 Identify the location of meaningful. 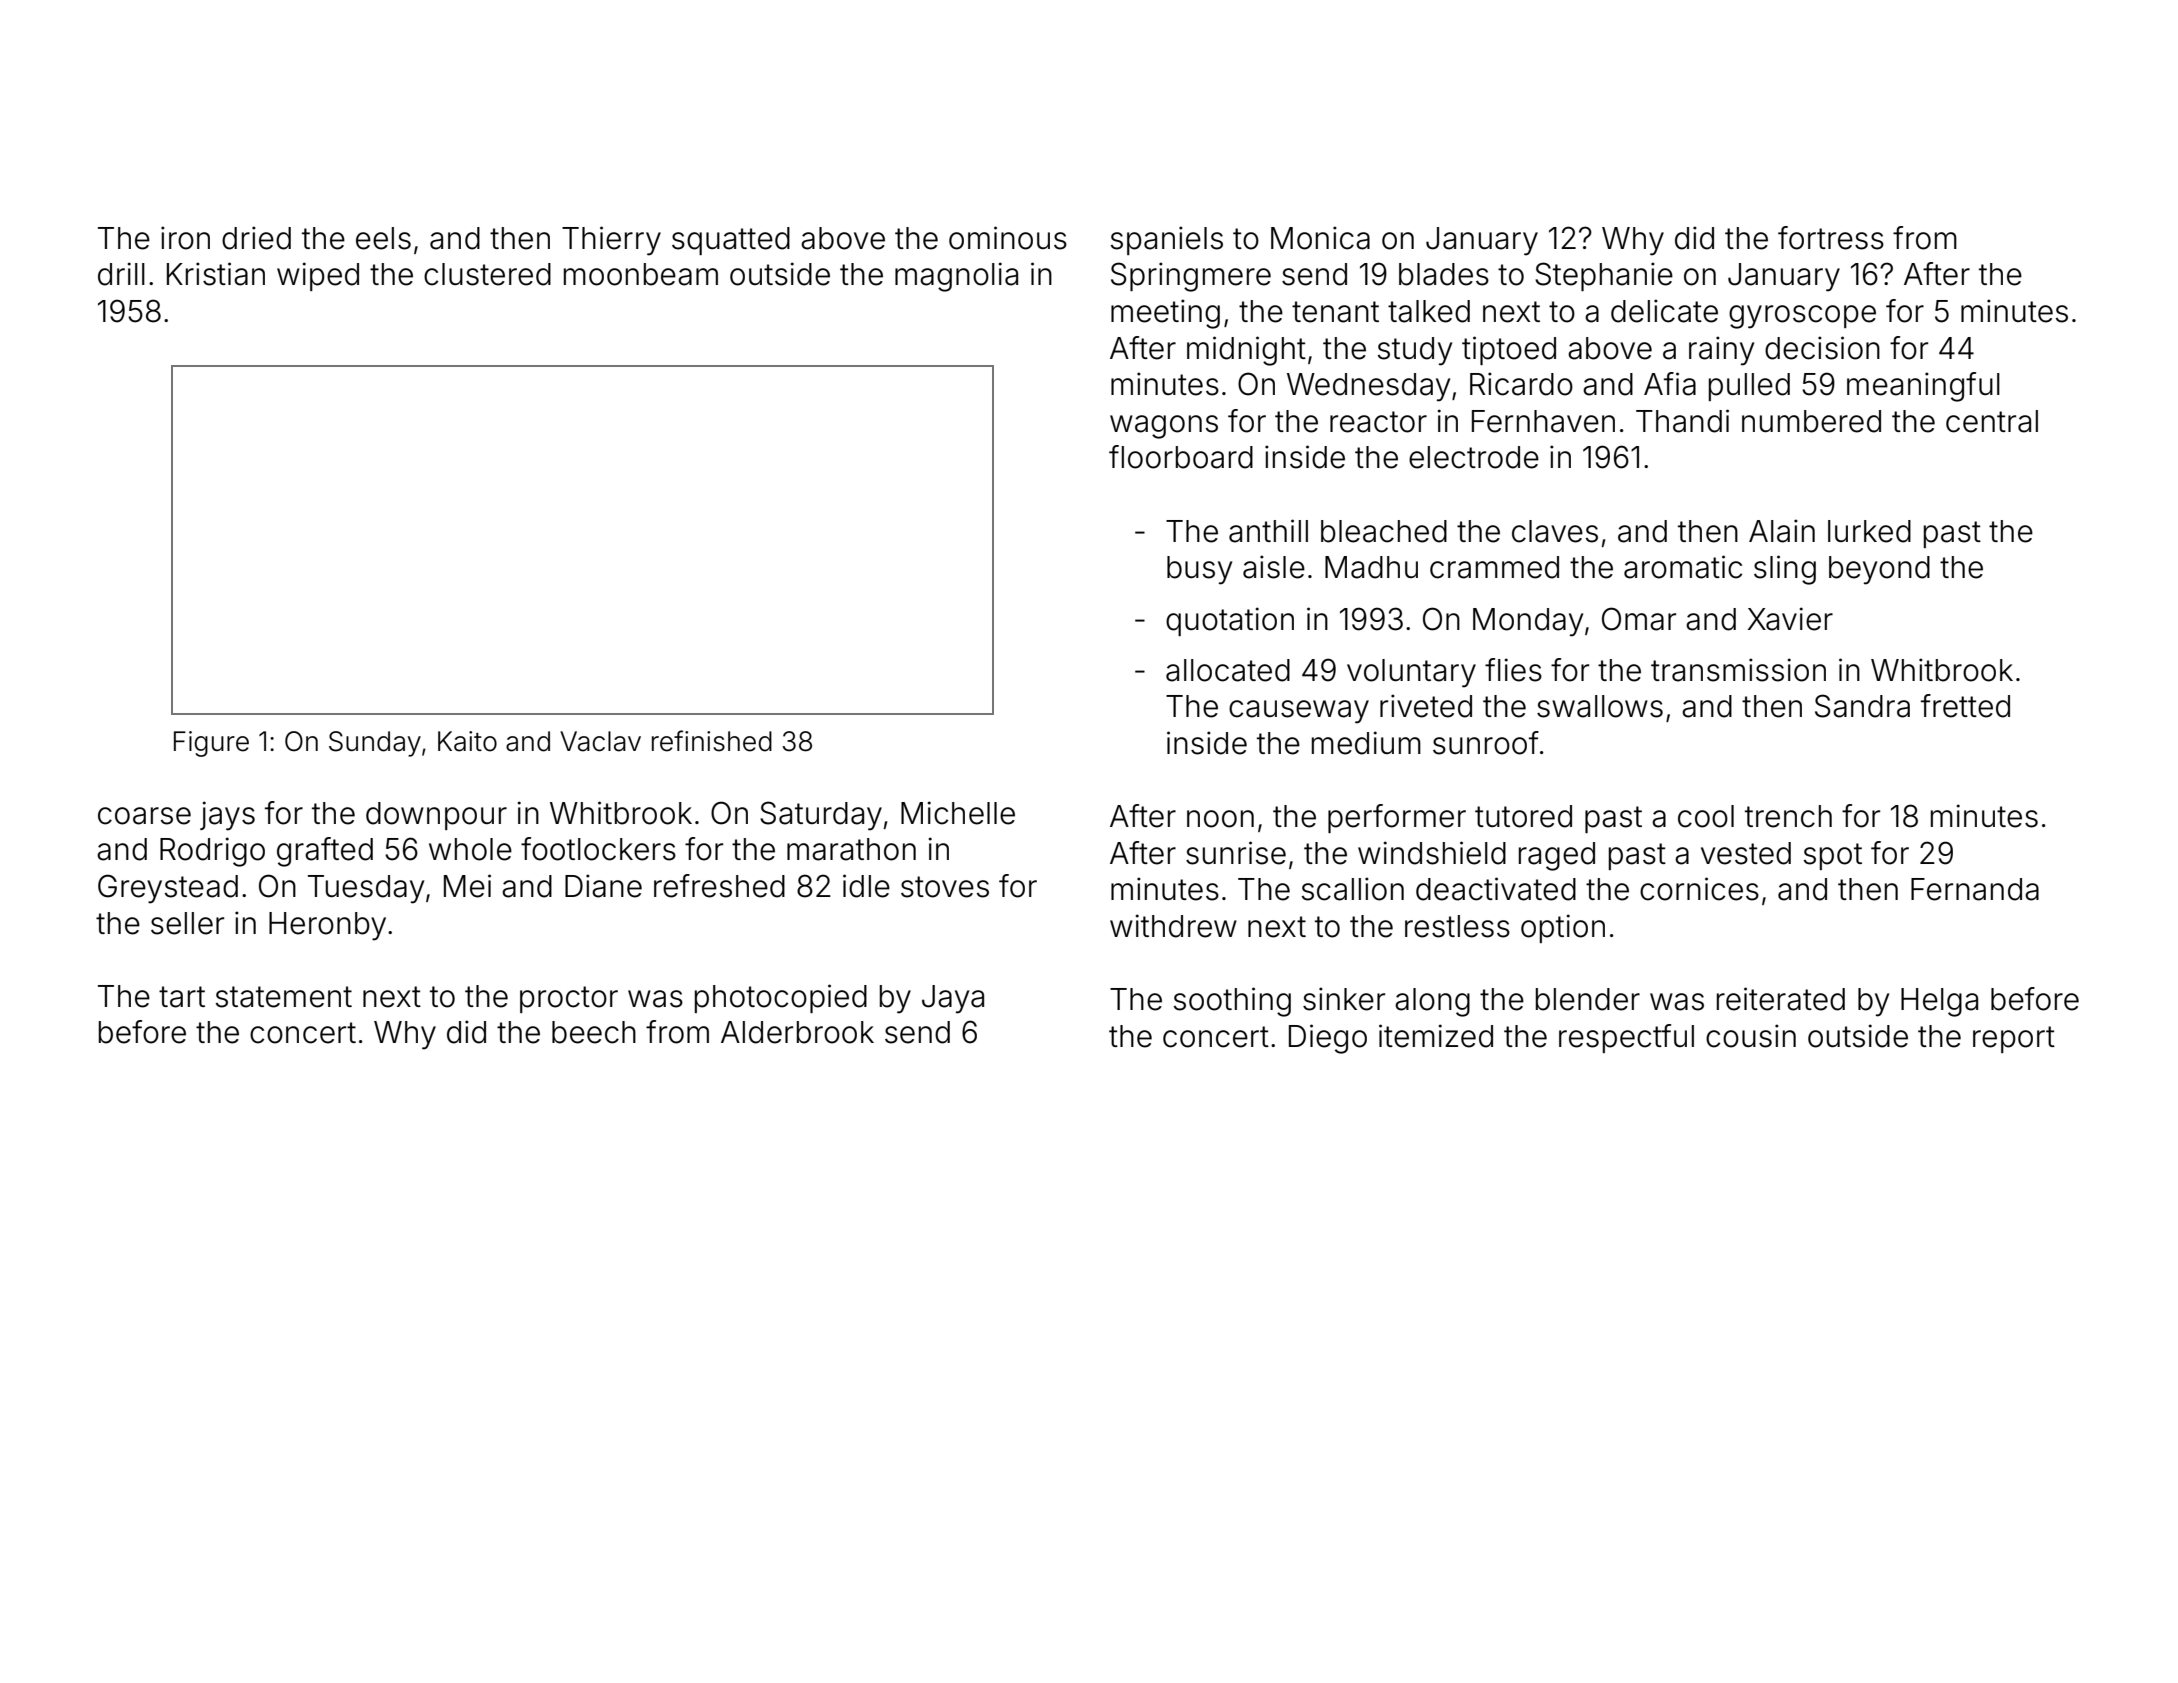
(1923, 387).
